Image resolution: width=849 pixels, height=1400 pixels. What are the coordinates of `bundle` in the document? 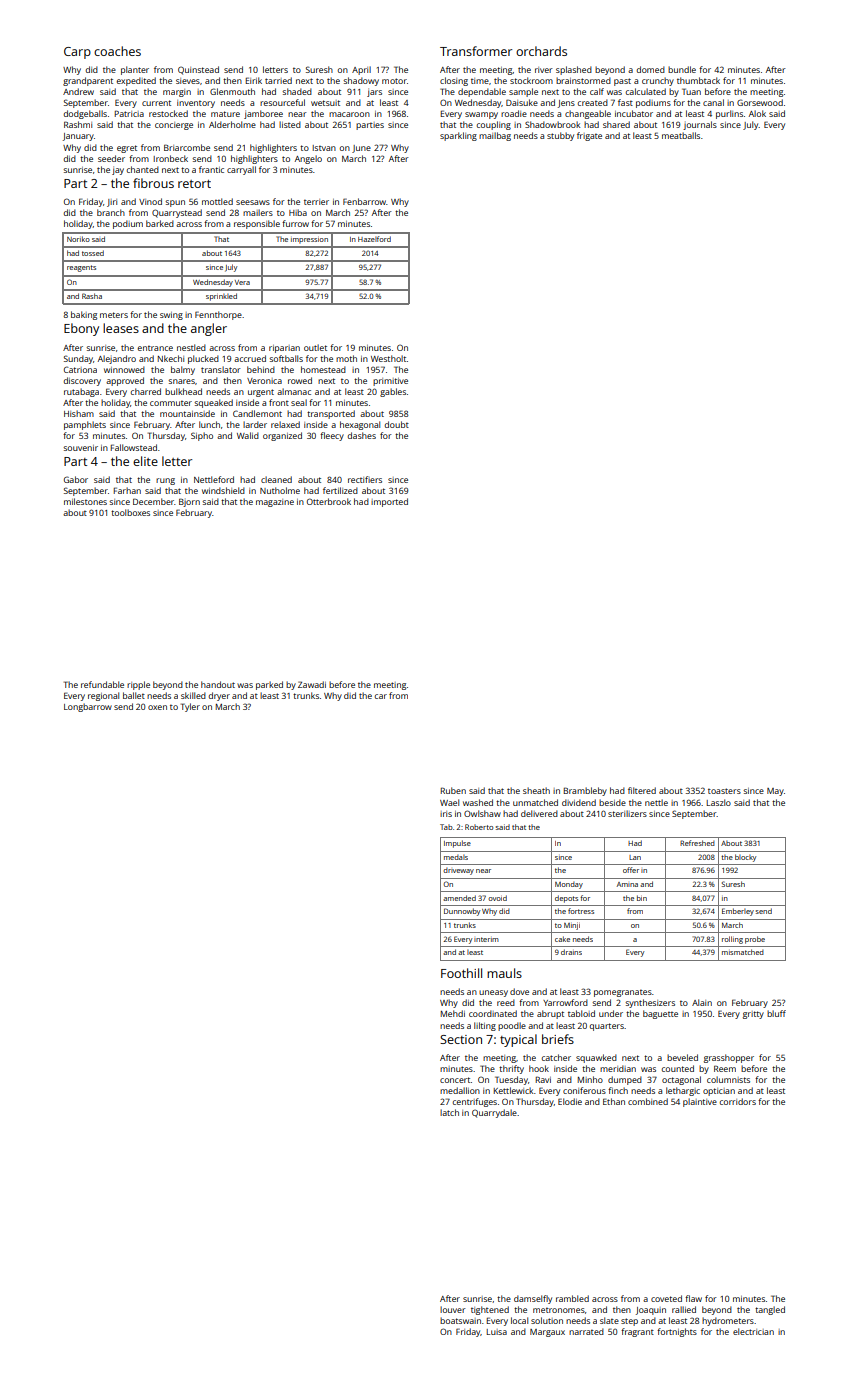 It's located at (682, 69).
